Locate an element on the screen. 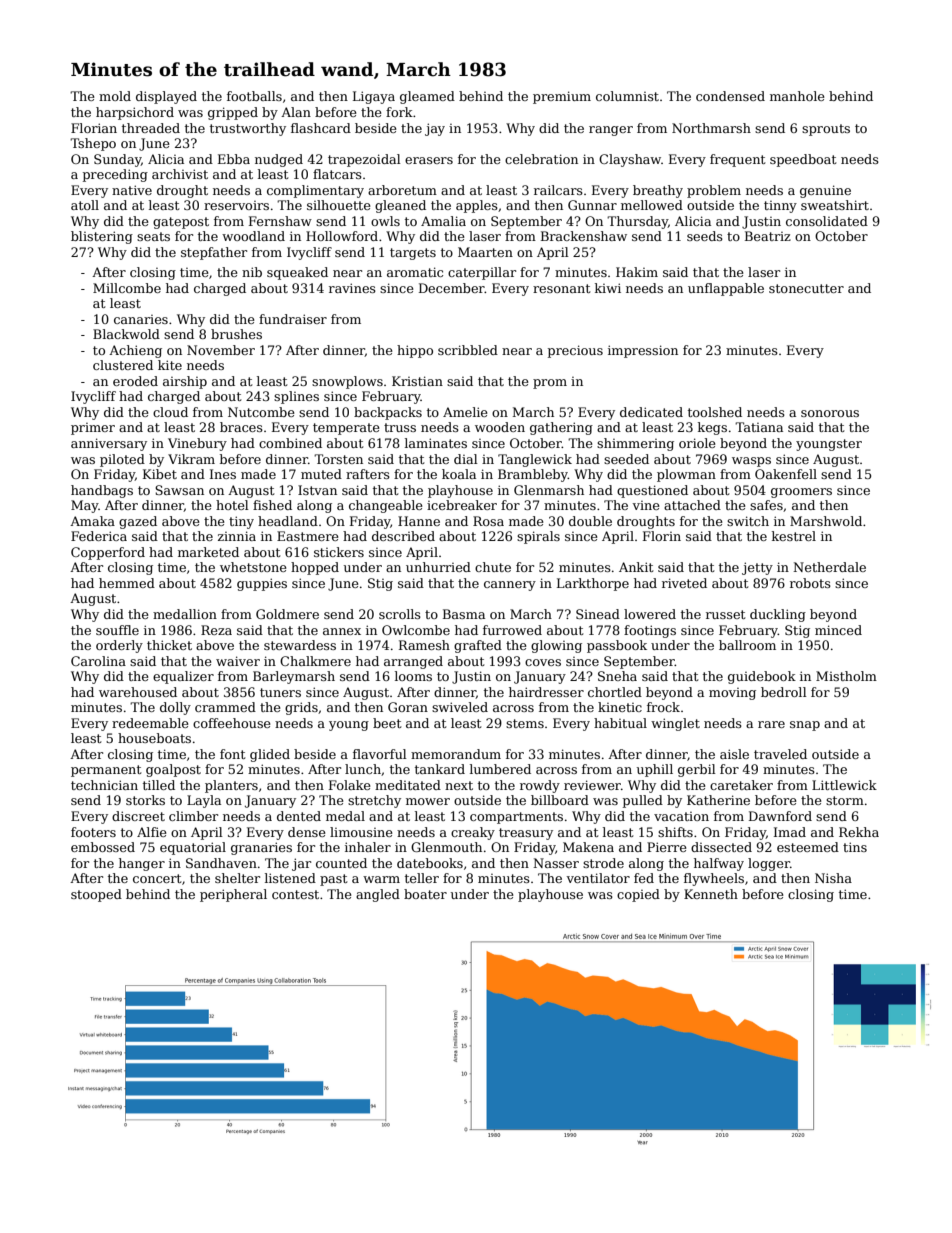 Image resolution: width=952 pixels, height=1233 pixels. storks is located at coordinates (145, 800).
